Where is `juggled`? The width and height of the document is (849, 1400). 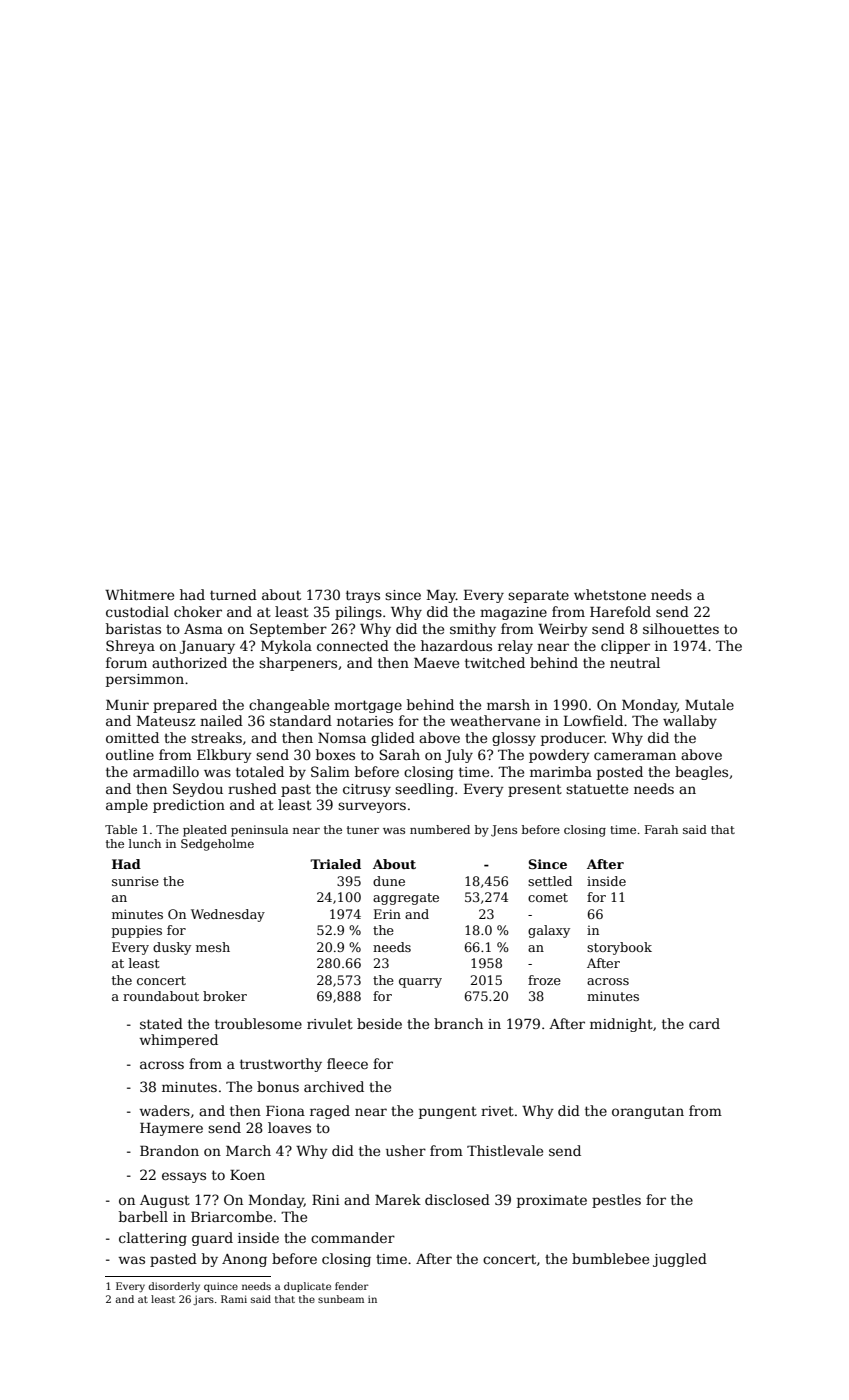
juggled is located at coordinates (680, 1260).
